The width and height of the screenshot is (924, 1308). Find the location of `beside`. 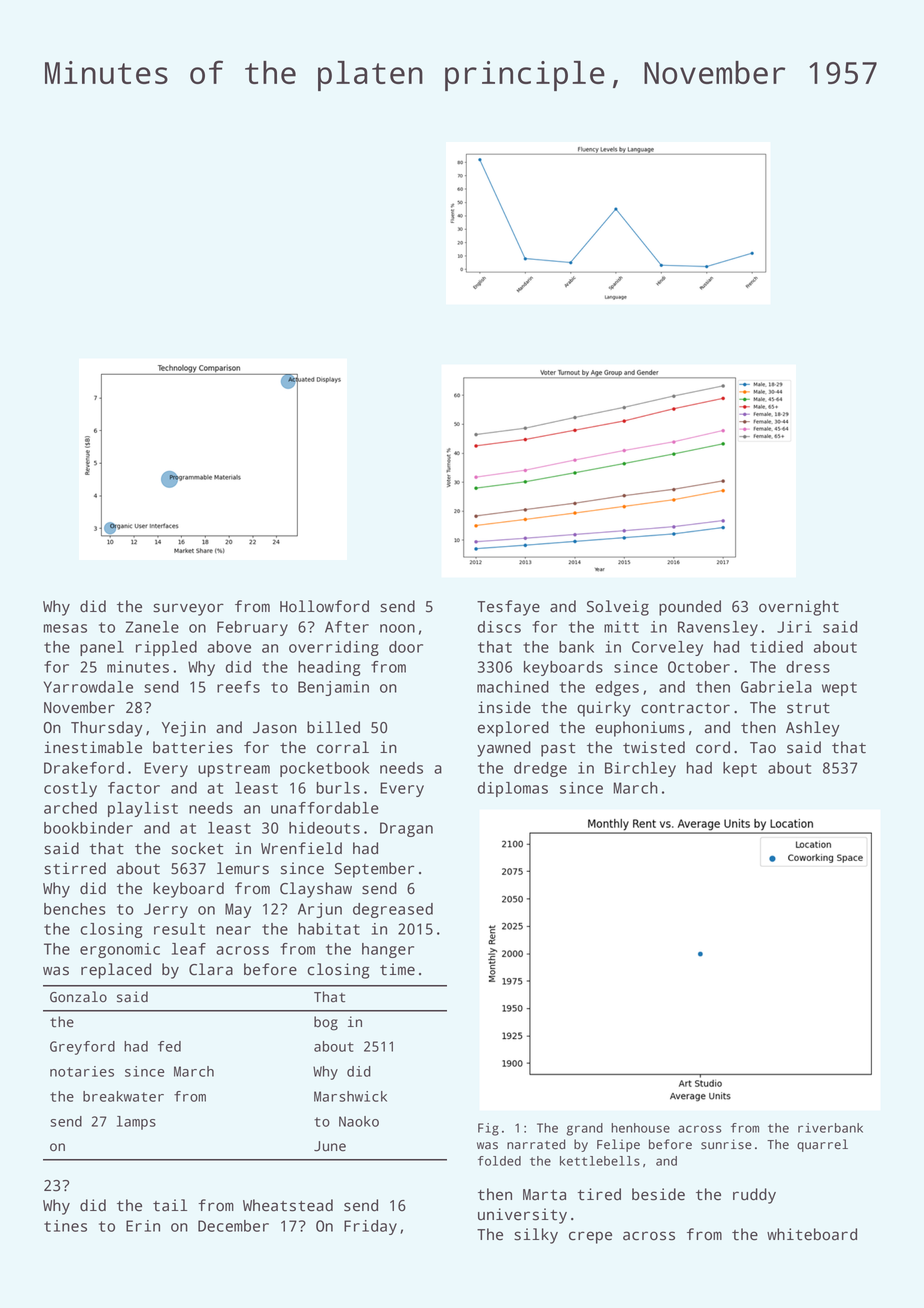

beside is located at coordinates (658, 1194).
